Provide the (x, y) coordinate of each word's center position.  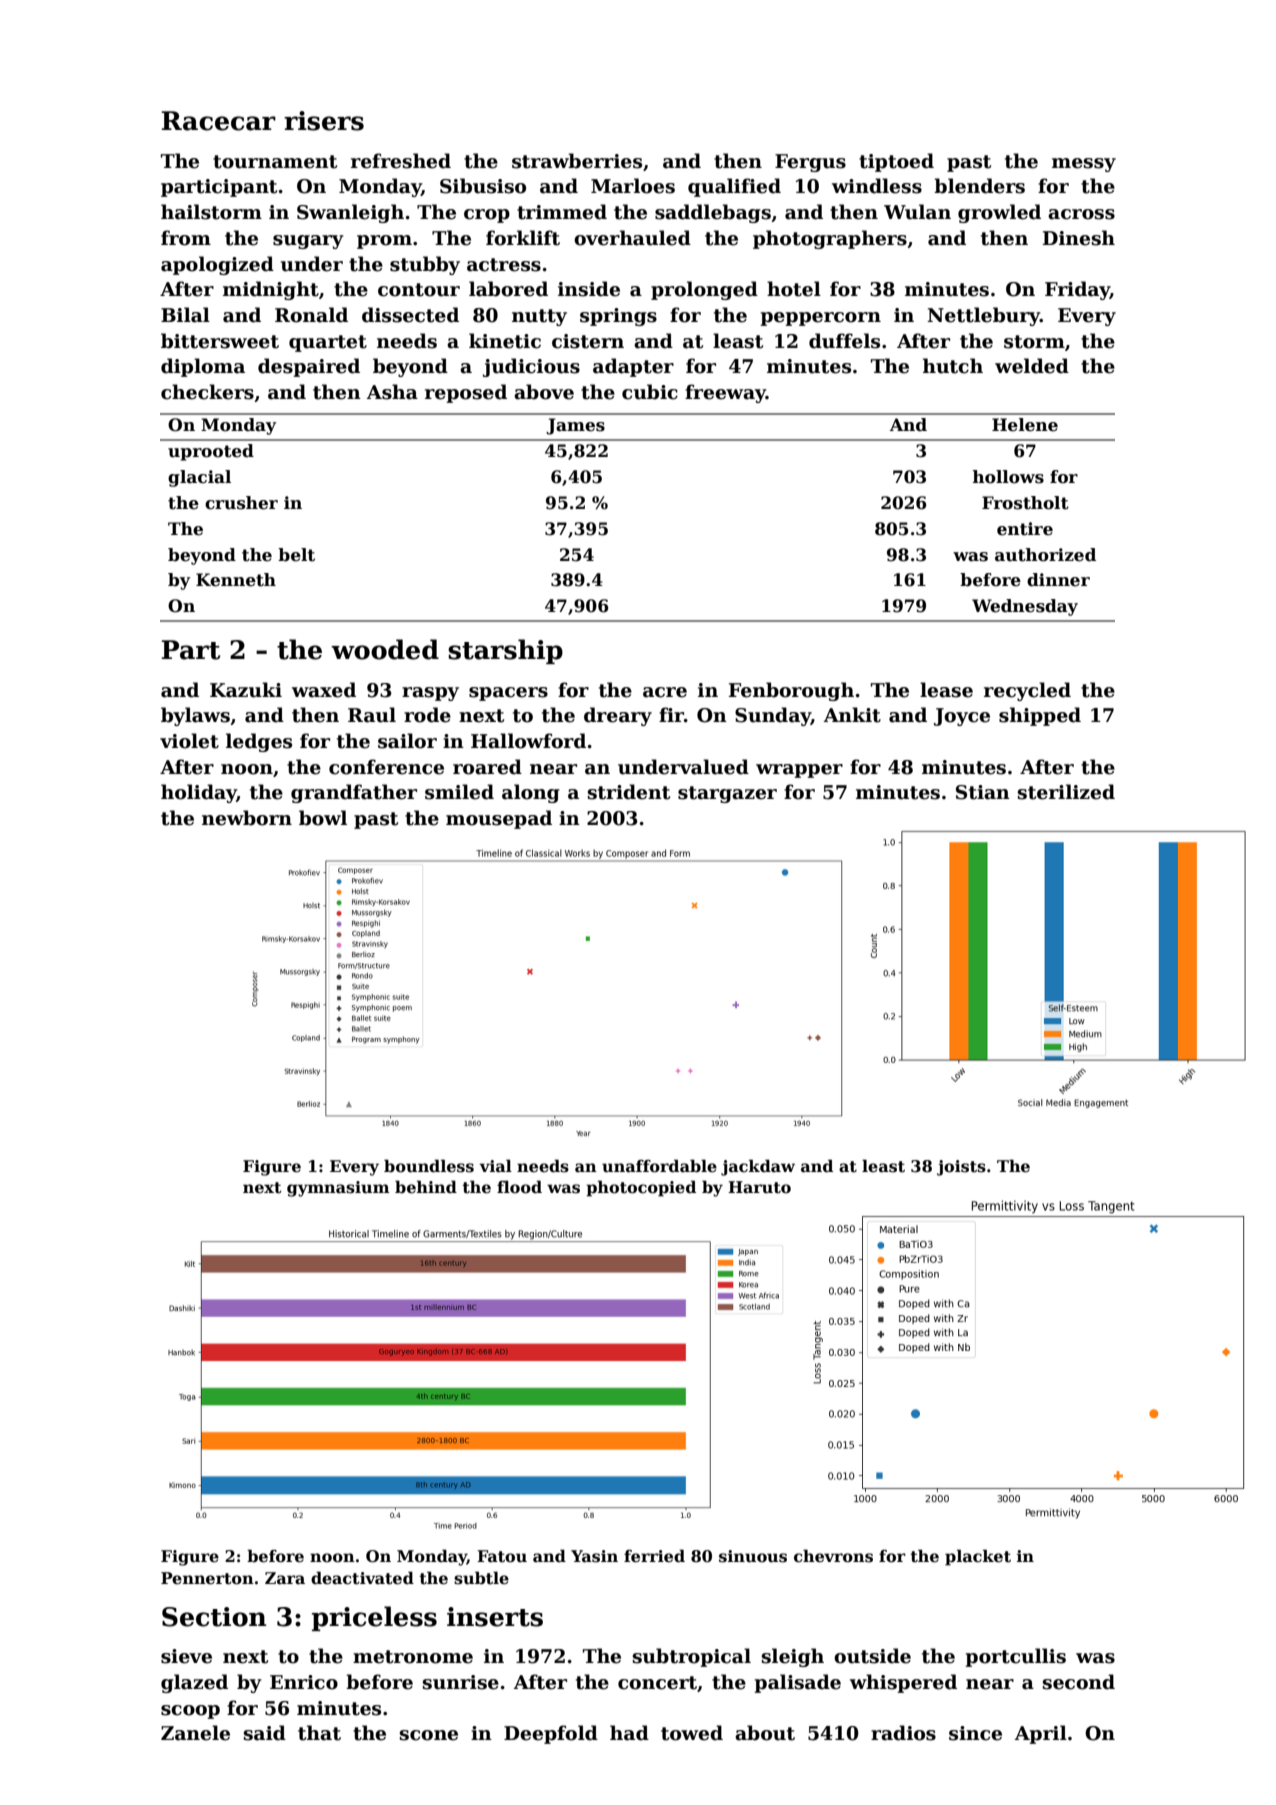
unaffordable (659, 1166)
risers (324, 121)
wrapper (799, 771)
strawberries (577, 161)
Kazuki (246, 690)
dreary (618, 716)
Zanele (195, 1733)
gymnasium (338, 1189)
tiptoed (896, 162)
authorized (1045, 555)
